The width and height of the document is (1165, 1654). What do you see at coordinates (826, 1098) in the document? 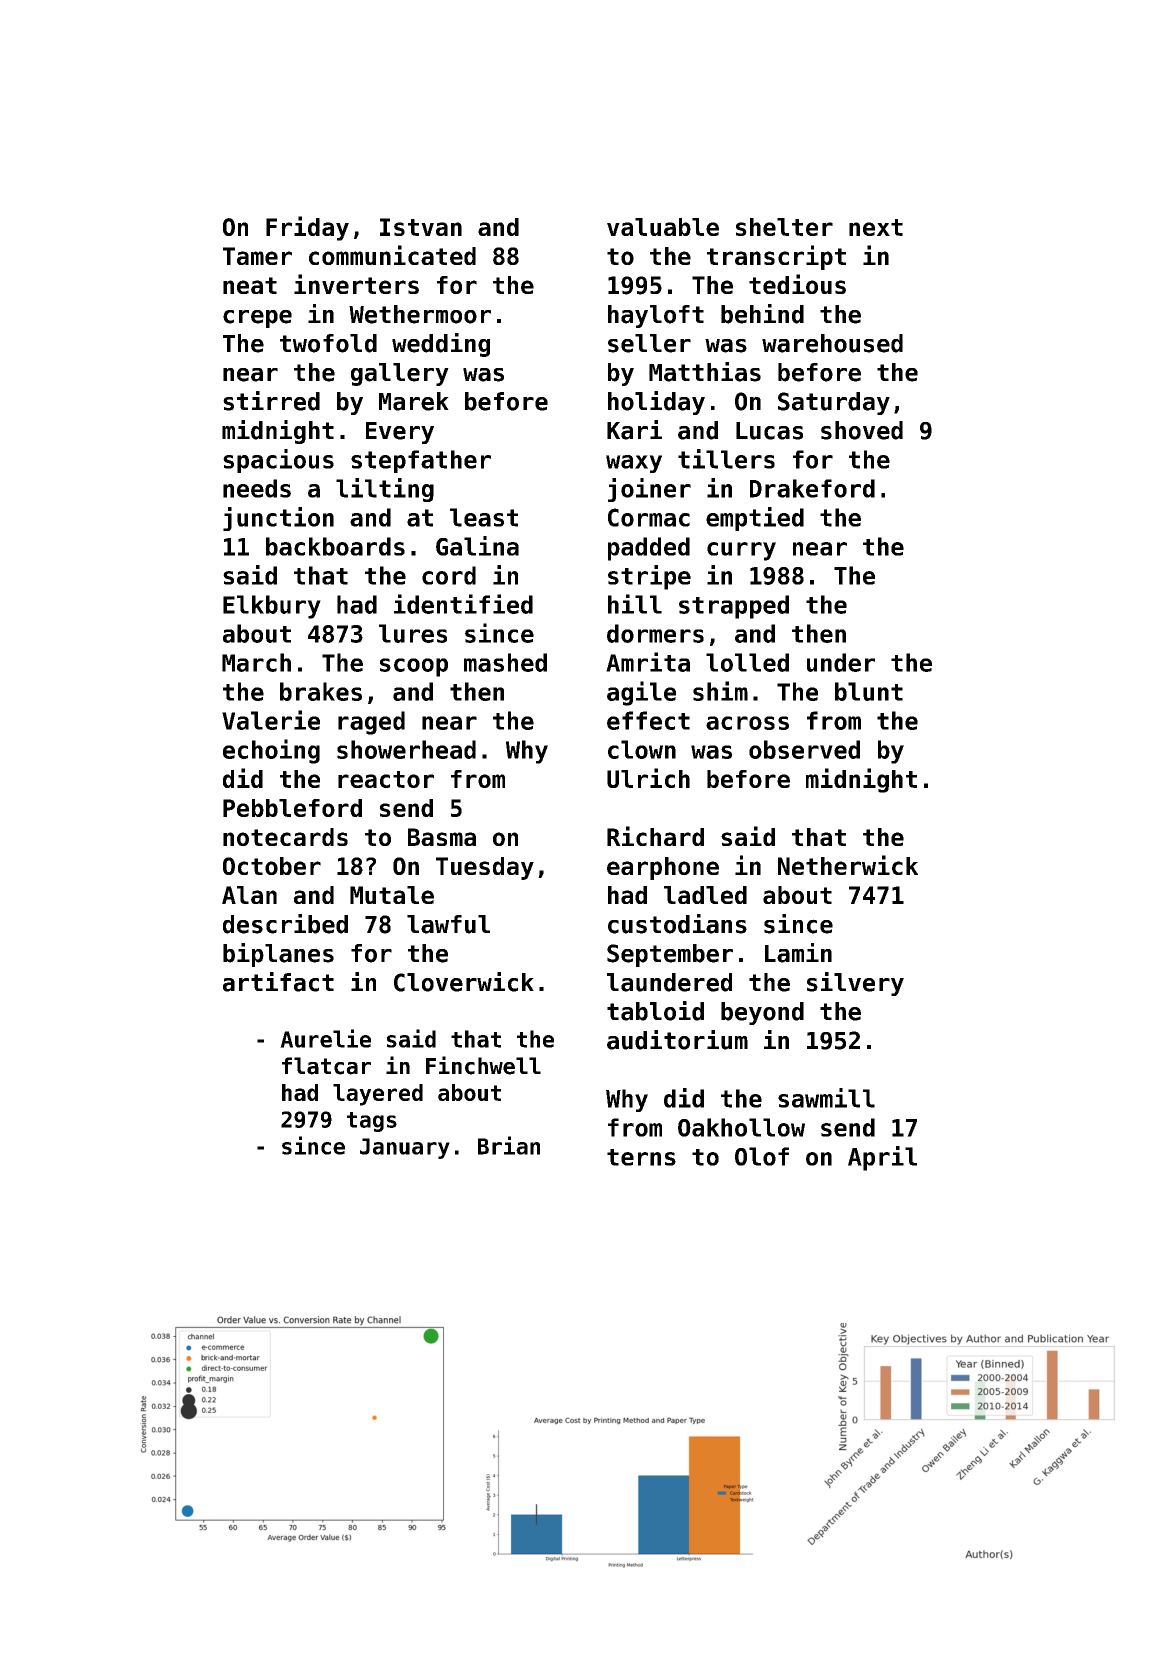
I see `sawmill` at bounding box center [826, 1098].
